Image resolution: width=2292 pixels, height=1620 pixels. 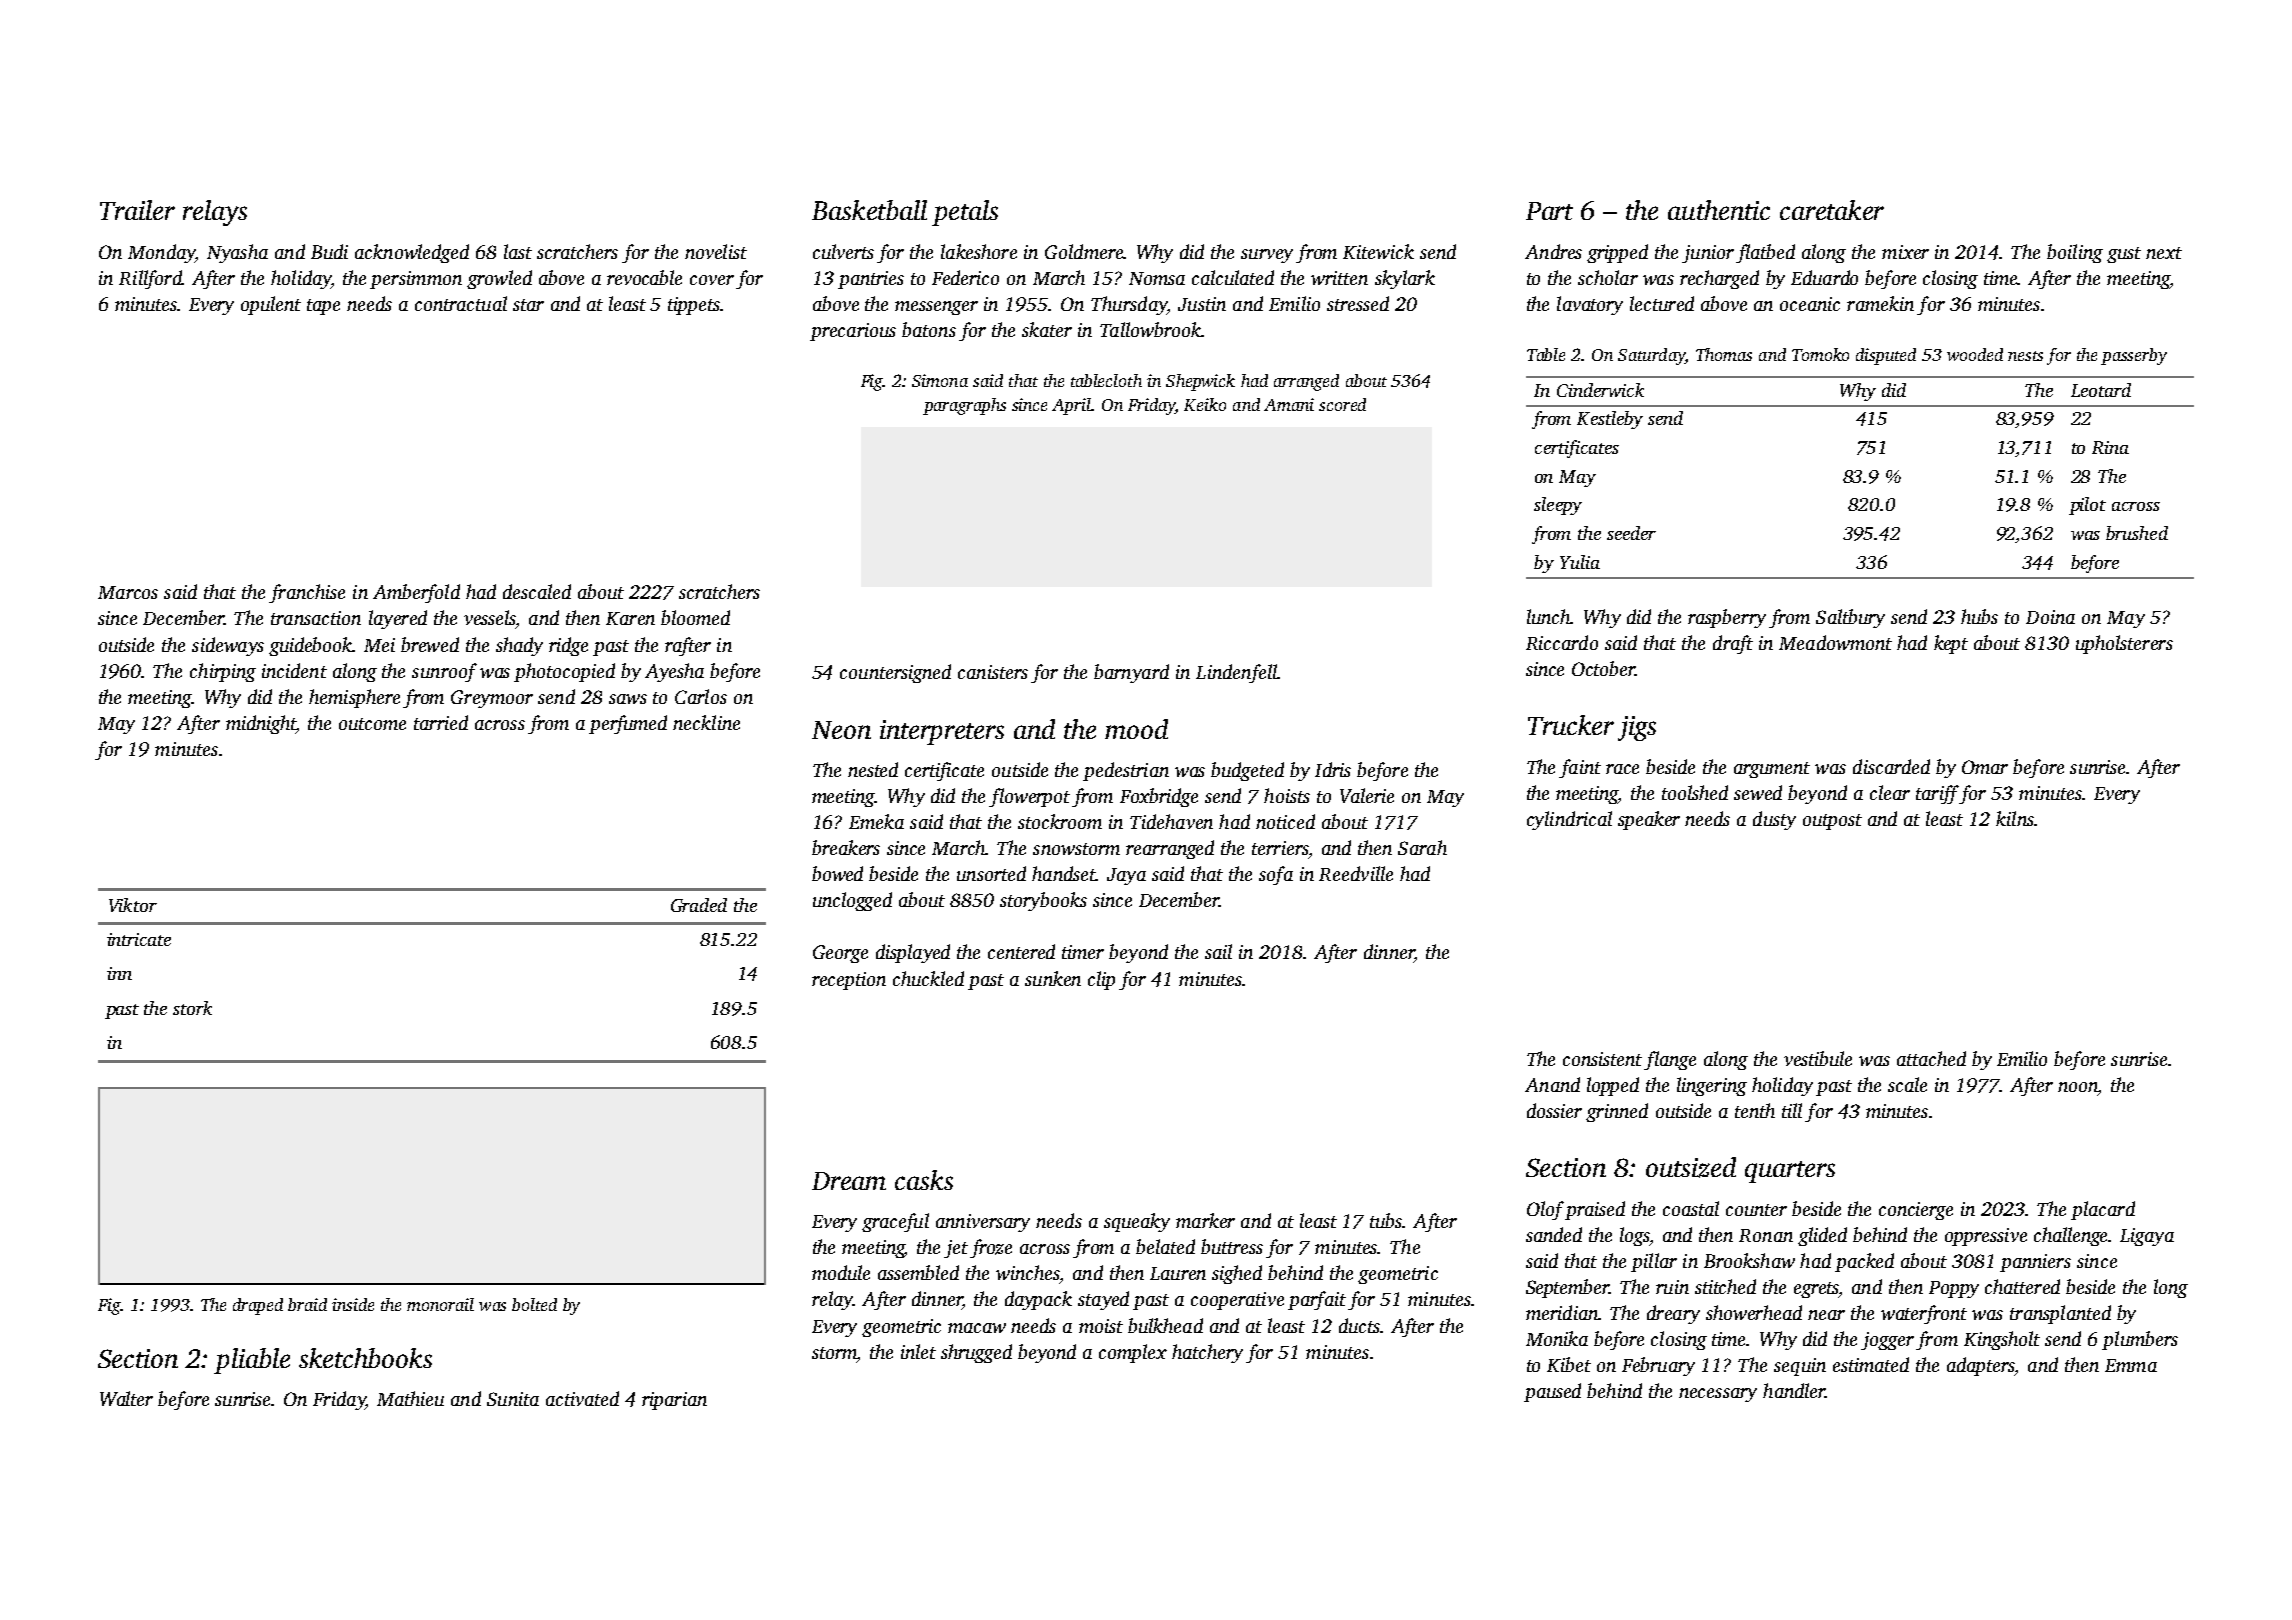 What do you see at coordinates (1635, 1236) in the page?
I see `logs` at bounding box center [1635, 1236].
